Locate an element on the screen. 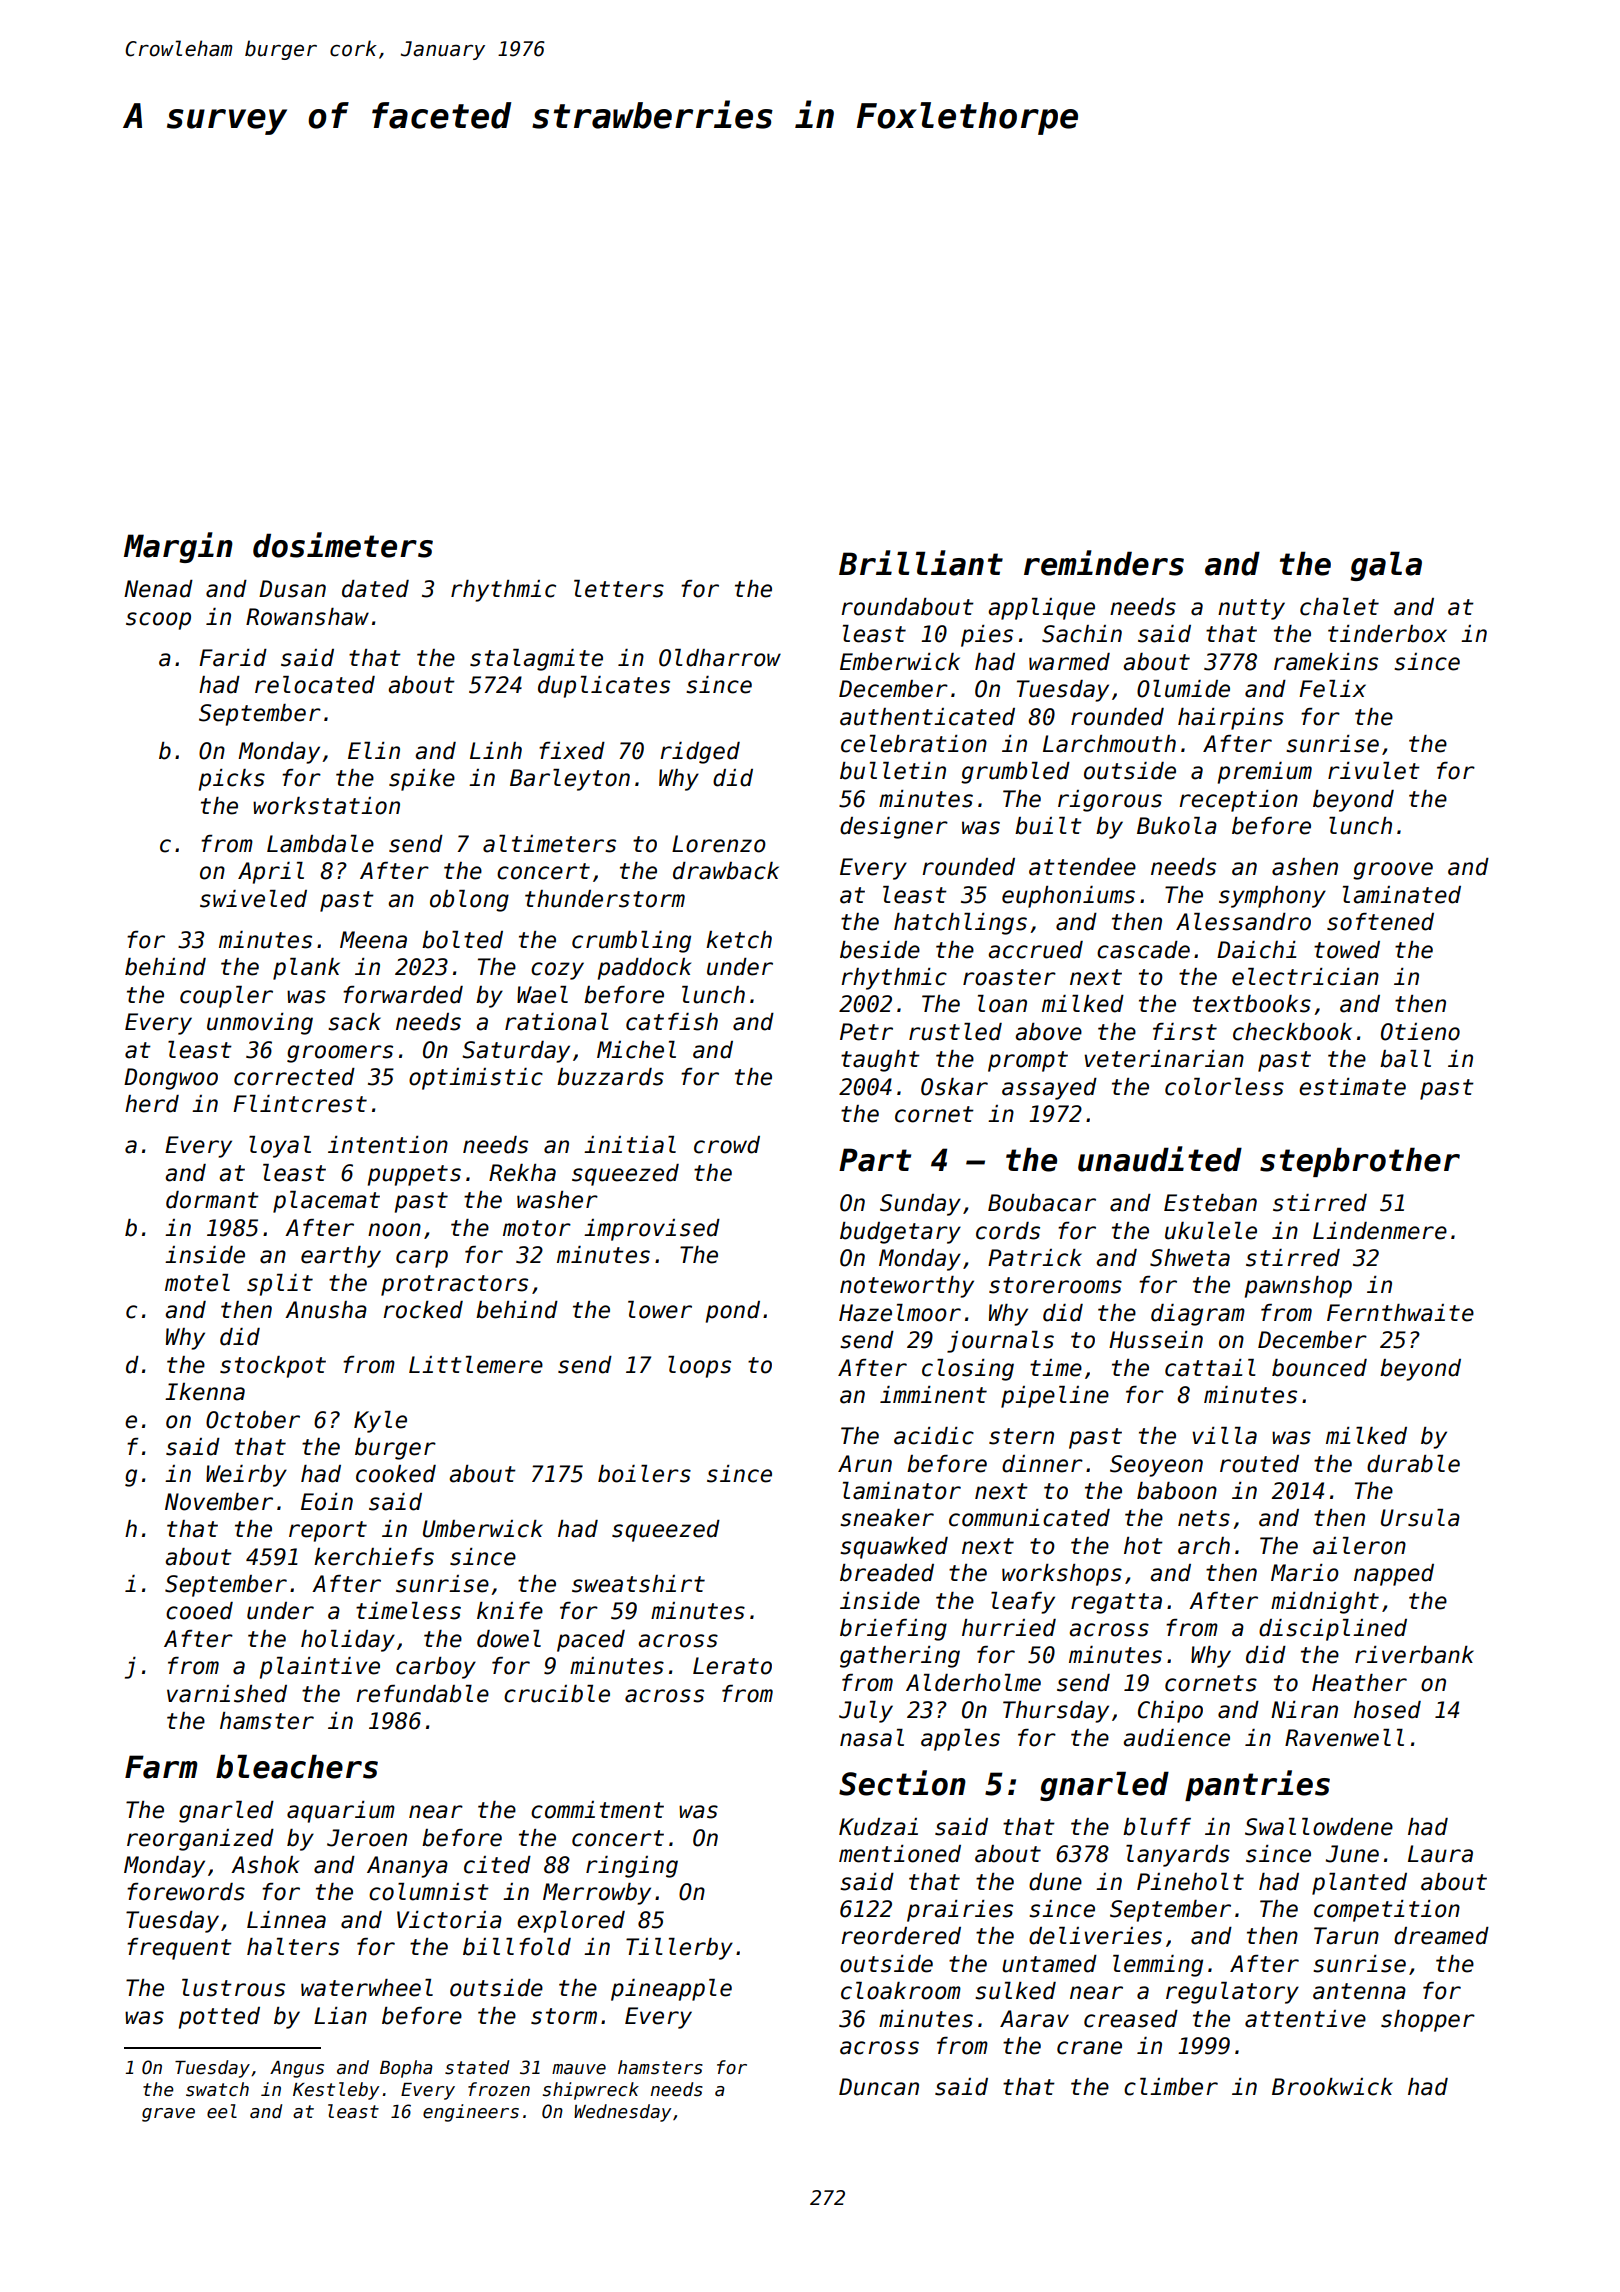  Margin is located at coordinates (178, 547).
